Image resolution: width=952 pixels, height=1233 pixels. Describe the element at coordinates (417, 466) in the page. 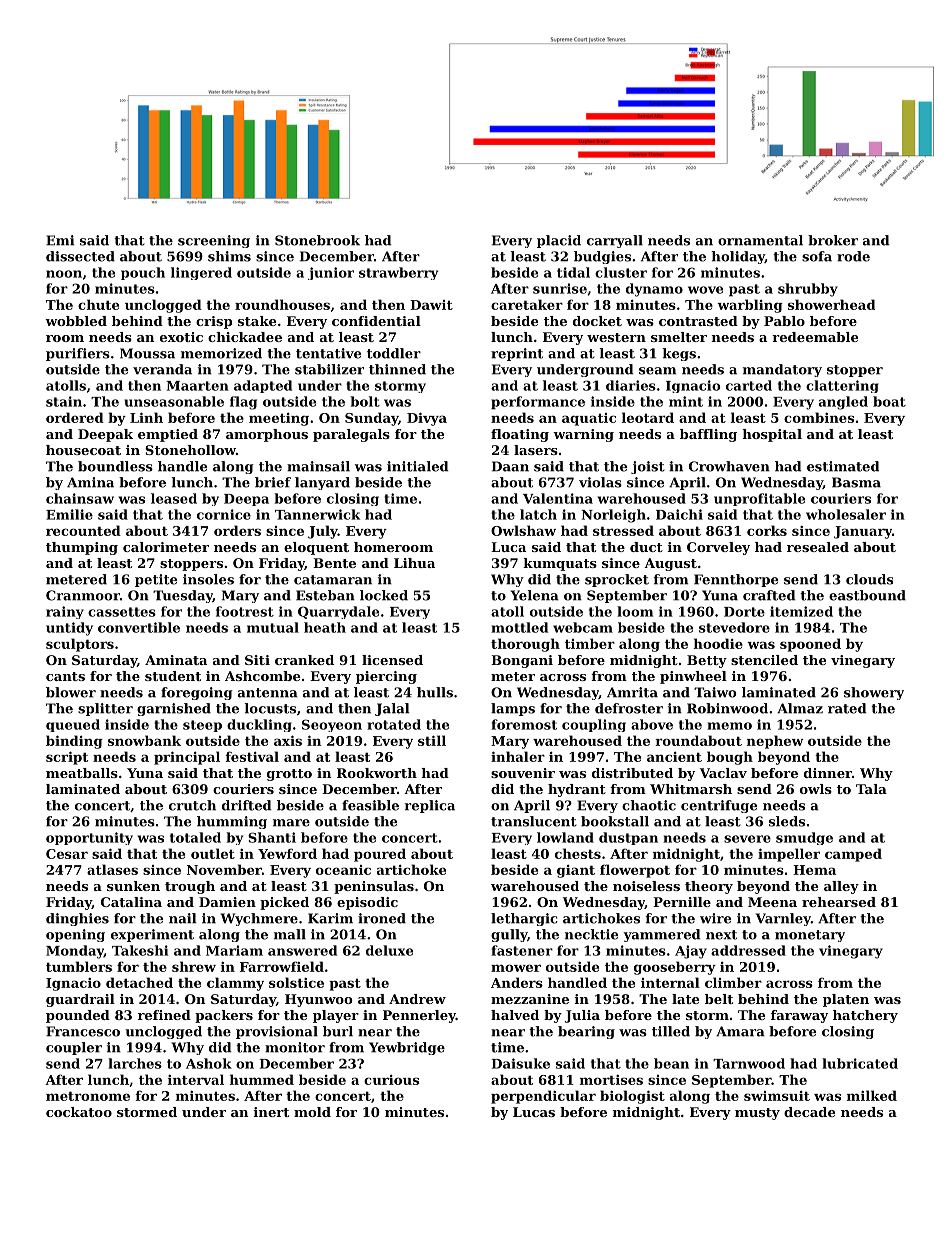

I see `initialed` at that location.
